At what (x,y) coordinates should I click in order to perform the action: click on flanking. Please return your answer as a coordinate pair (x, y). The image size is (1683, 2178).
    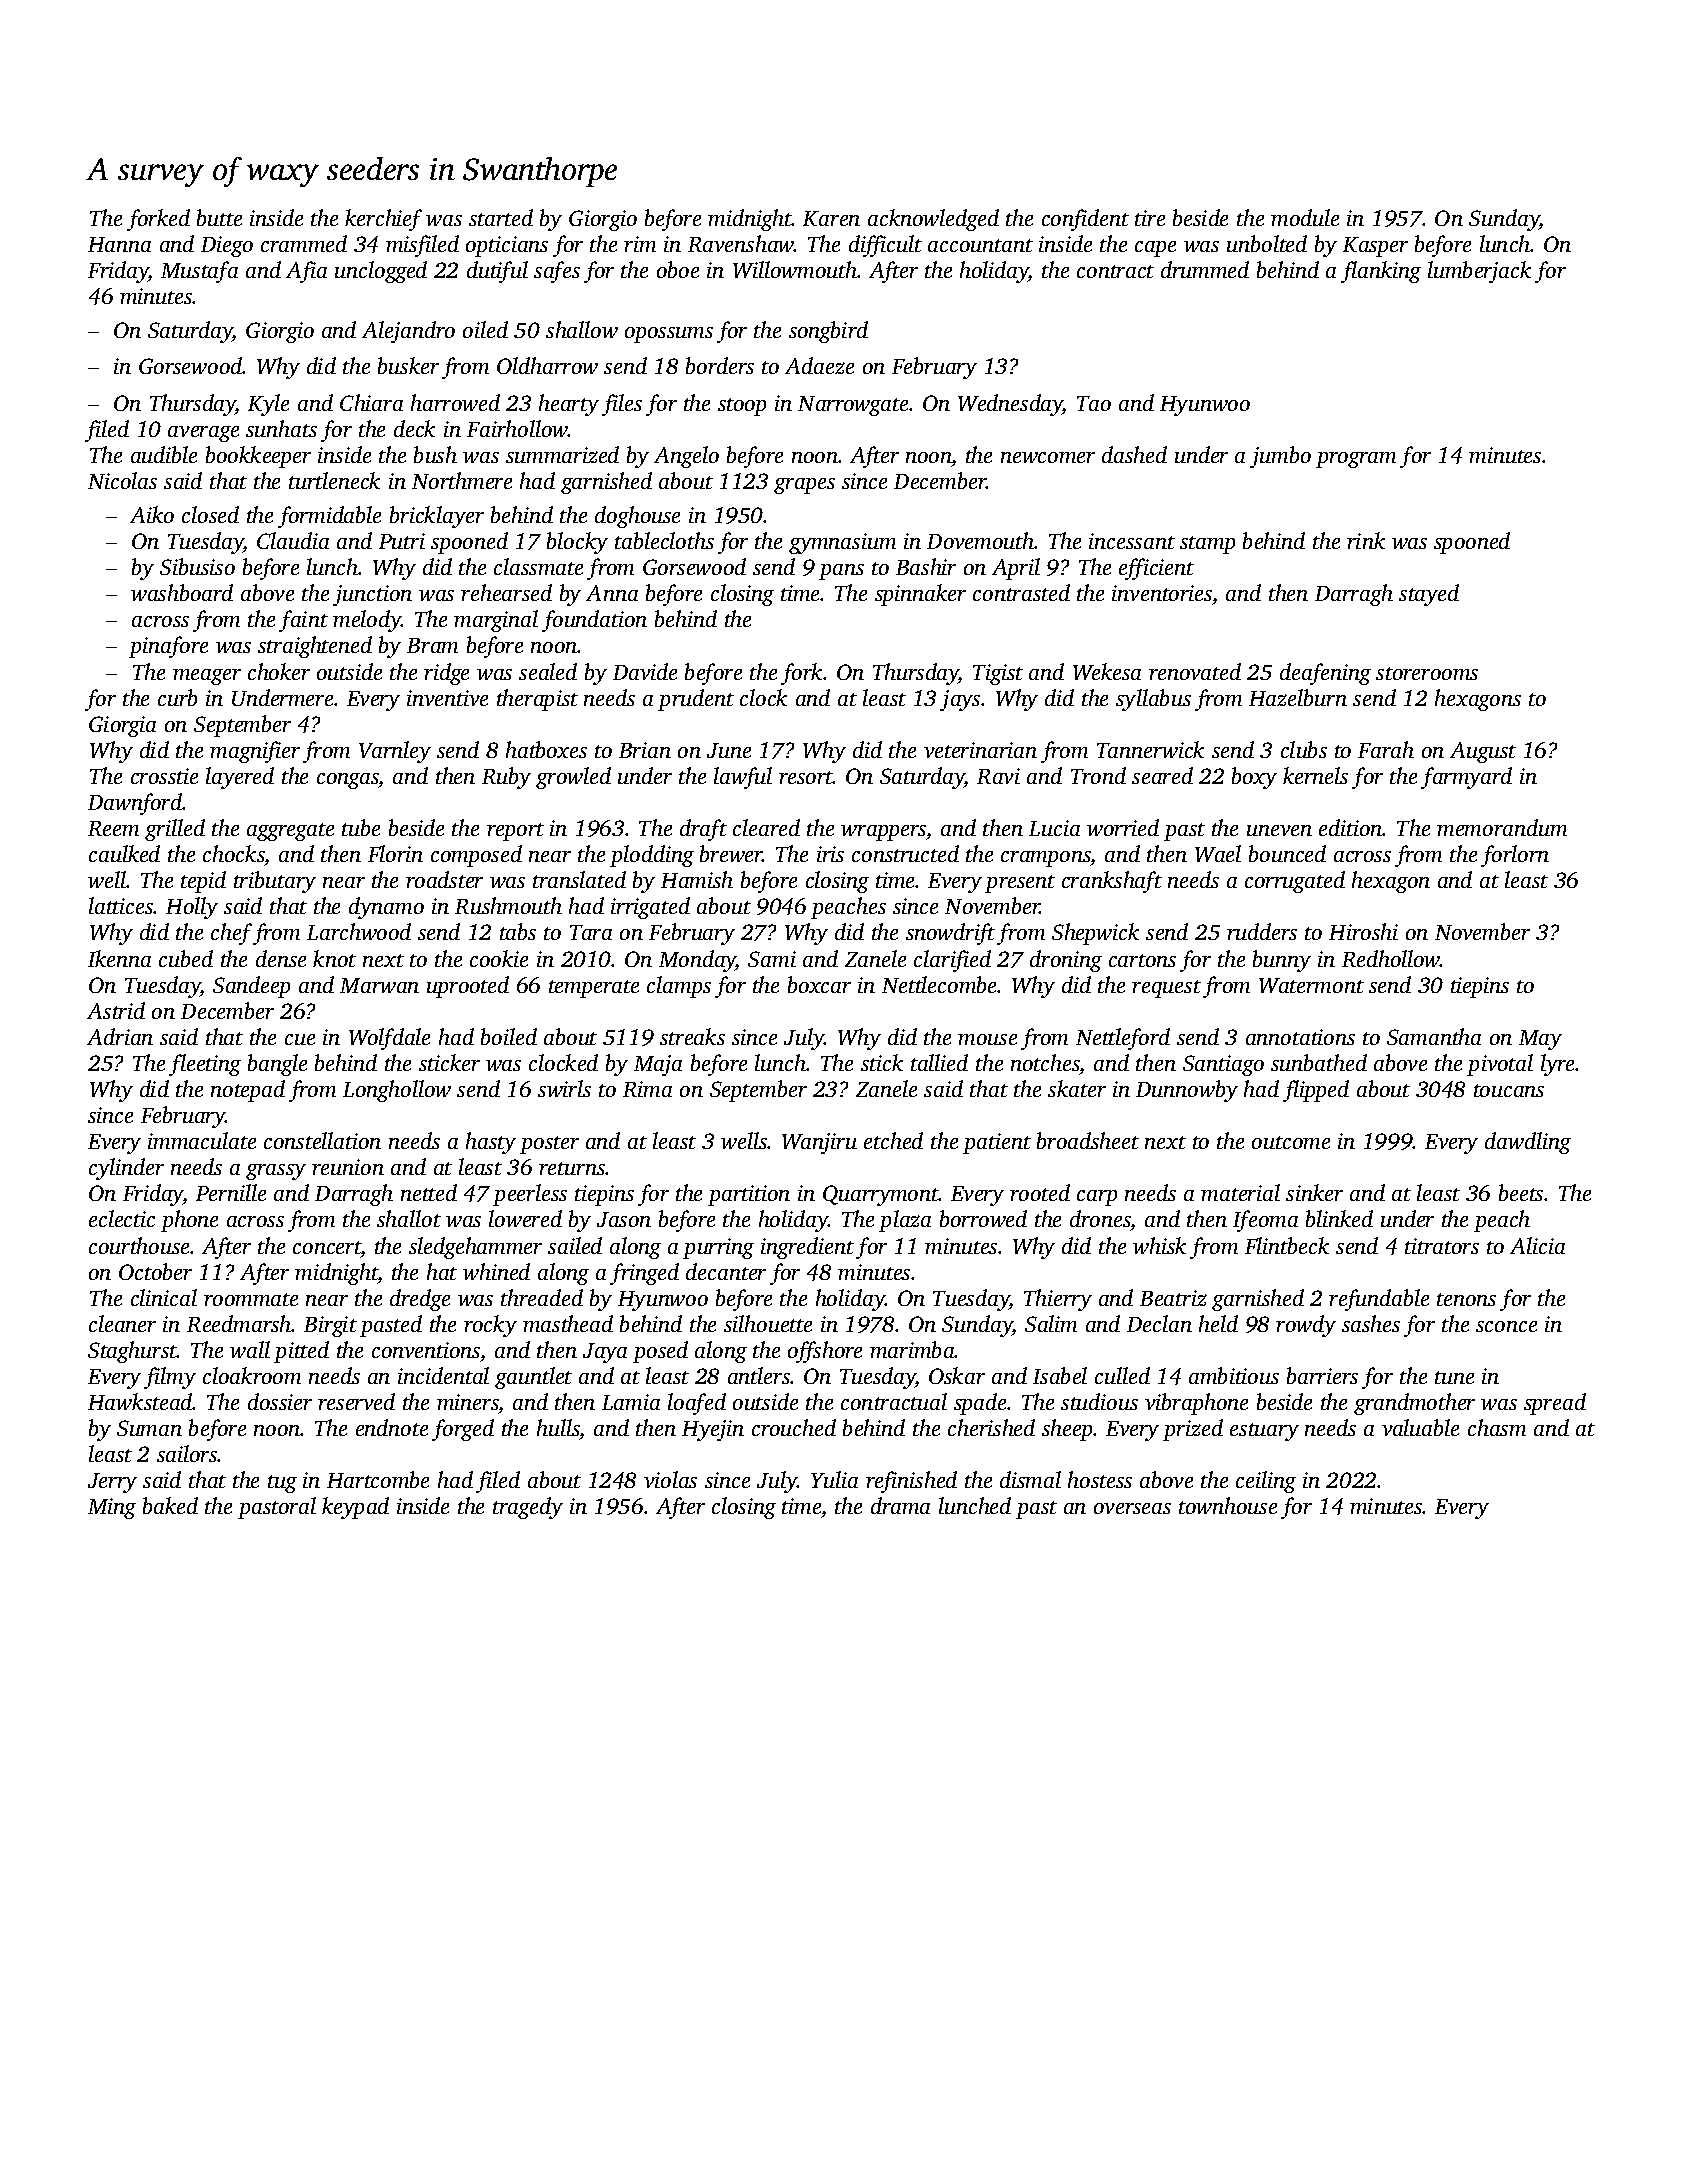
    Looking at the image, I should click on (1381, 272).
